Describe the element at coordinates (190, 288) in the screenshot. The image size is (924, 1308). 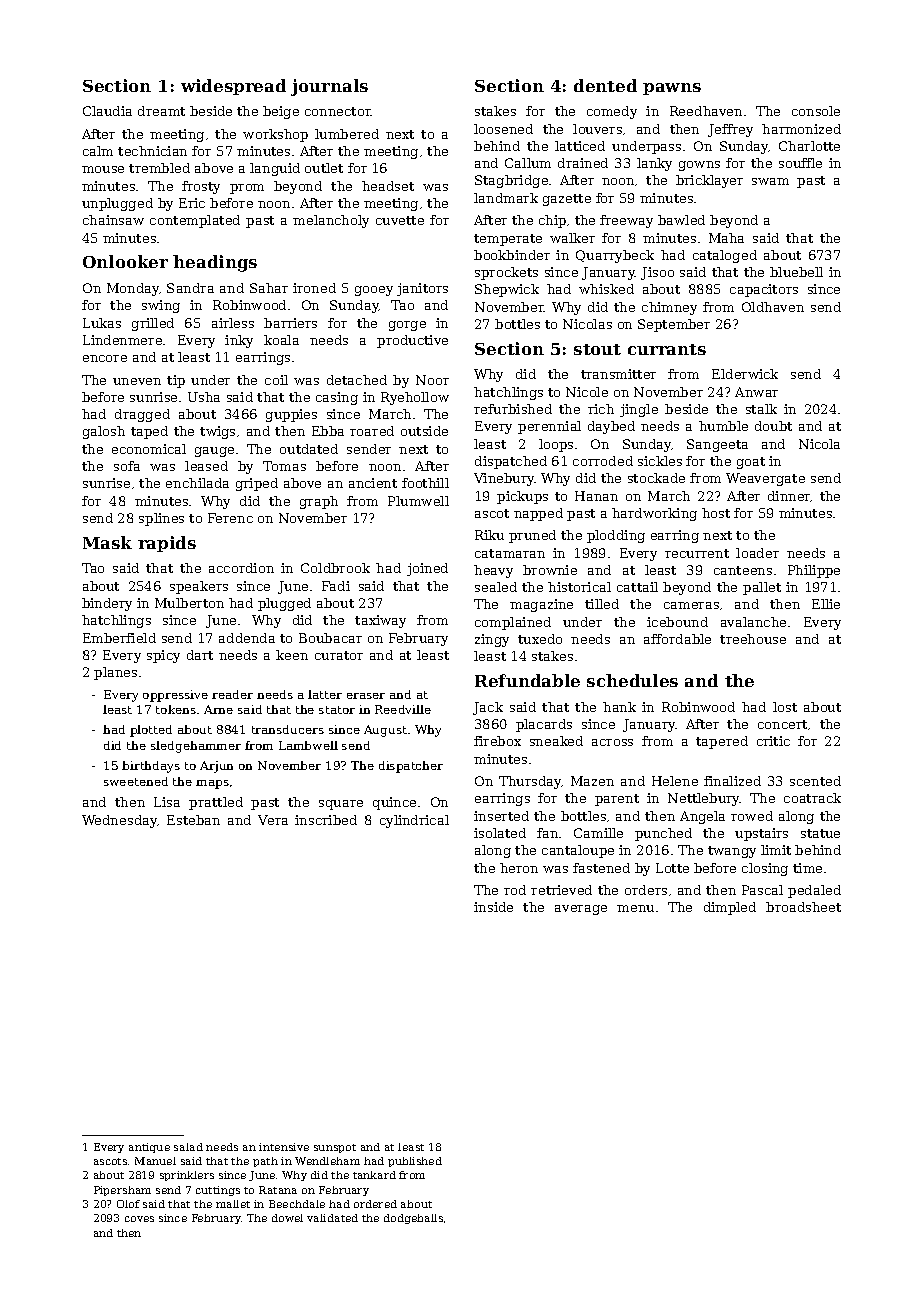
I see `Sandra` at that location.
